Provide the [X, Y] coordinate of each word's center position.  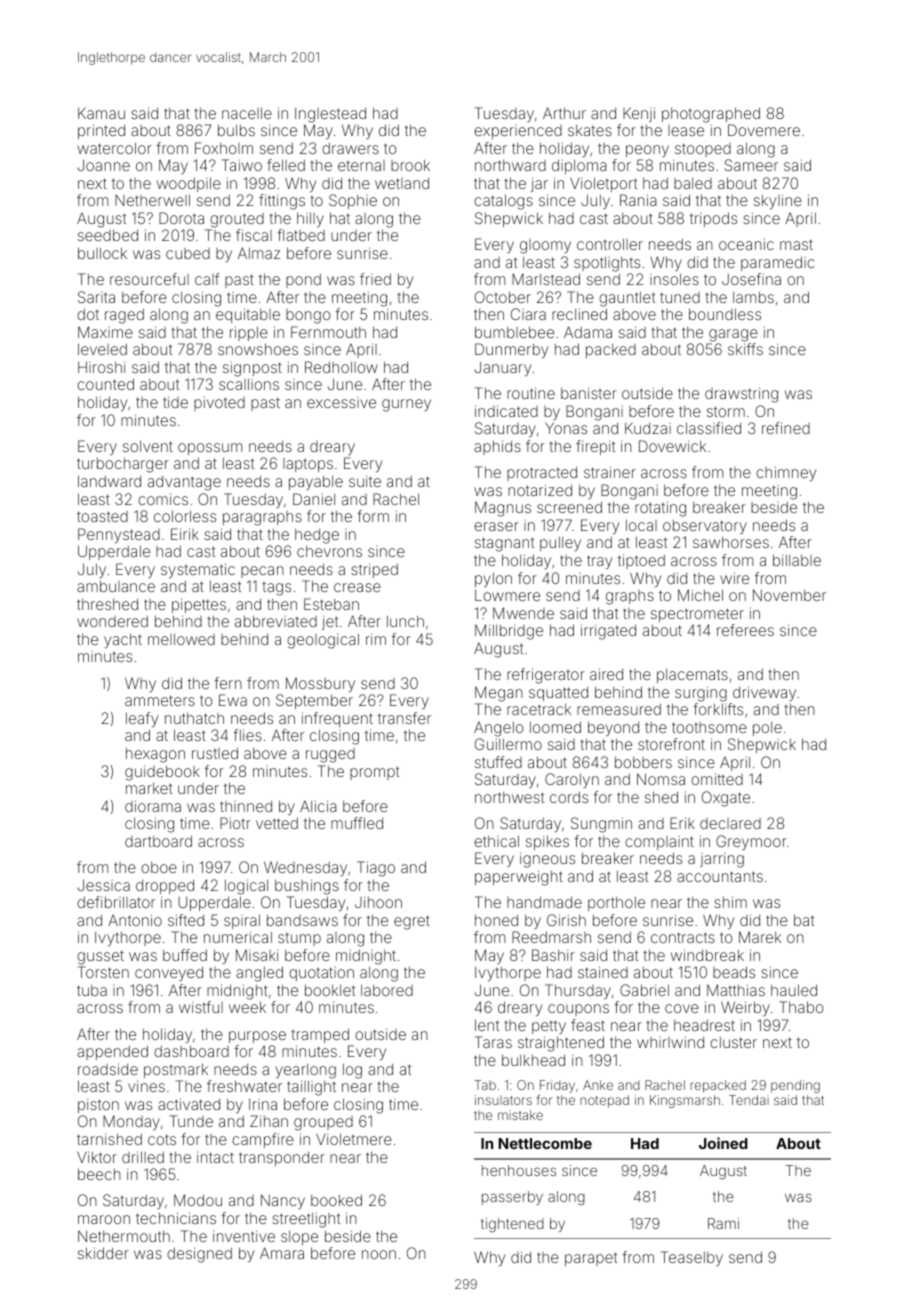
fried [375, 279]
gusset [100, 957]
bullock [102, 253]
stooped [703, 150]
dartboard [158, 841]
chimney [786, 473]
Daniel [314, 499]
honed [496, 920]
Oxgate [726, 799]
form [373, 516]
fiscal [254, 235]
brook [410, 165]
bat [804, 920]
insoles [674, 279]
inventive [244, 1236]
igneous [547, 860]
